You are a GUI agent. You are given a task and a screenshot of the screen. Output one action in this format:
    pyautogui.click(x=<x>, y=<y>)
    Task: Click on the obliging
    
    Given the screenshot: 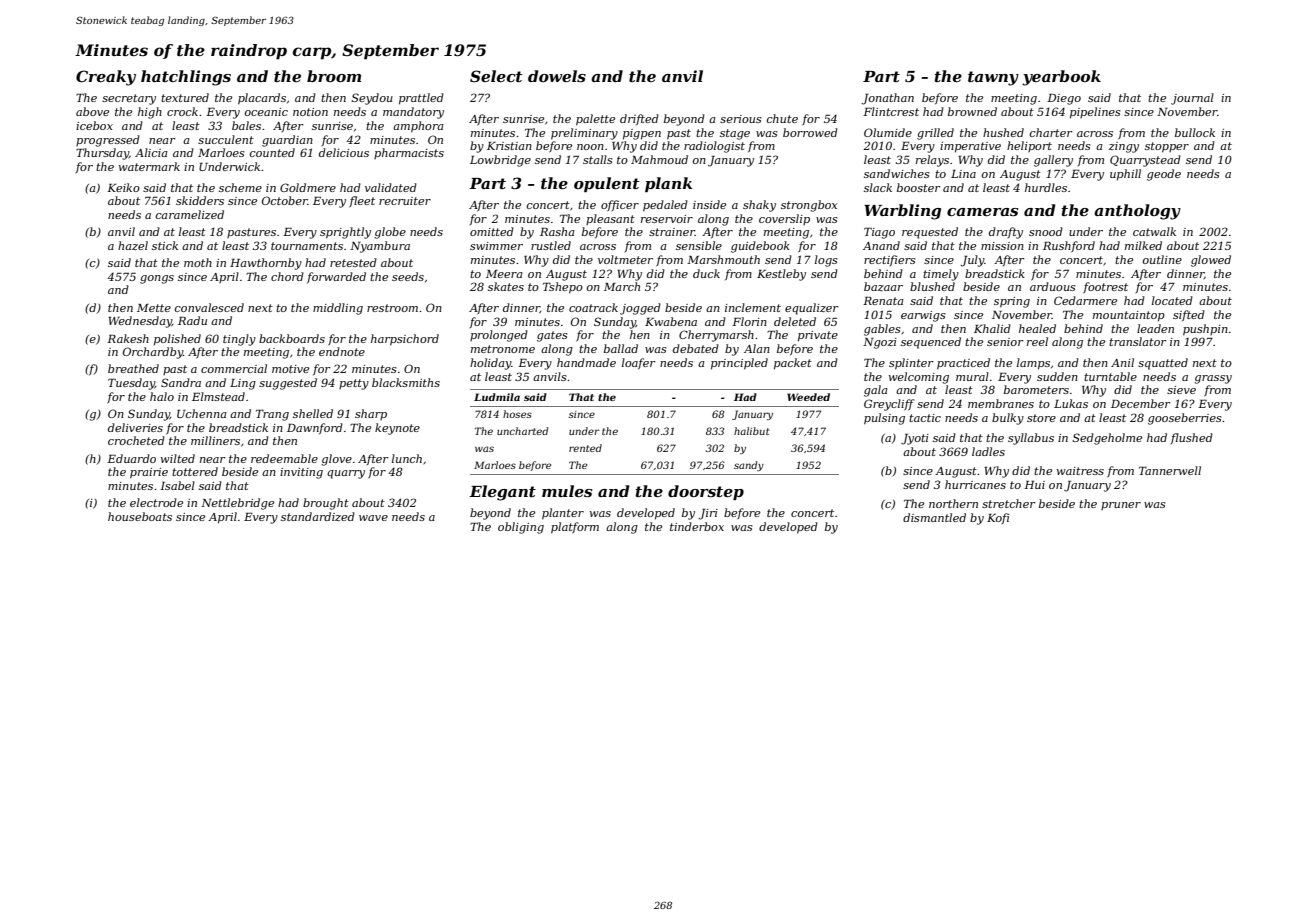 What is the action you would take?
    pyautogui.click(x=521, y=528)
